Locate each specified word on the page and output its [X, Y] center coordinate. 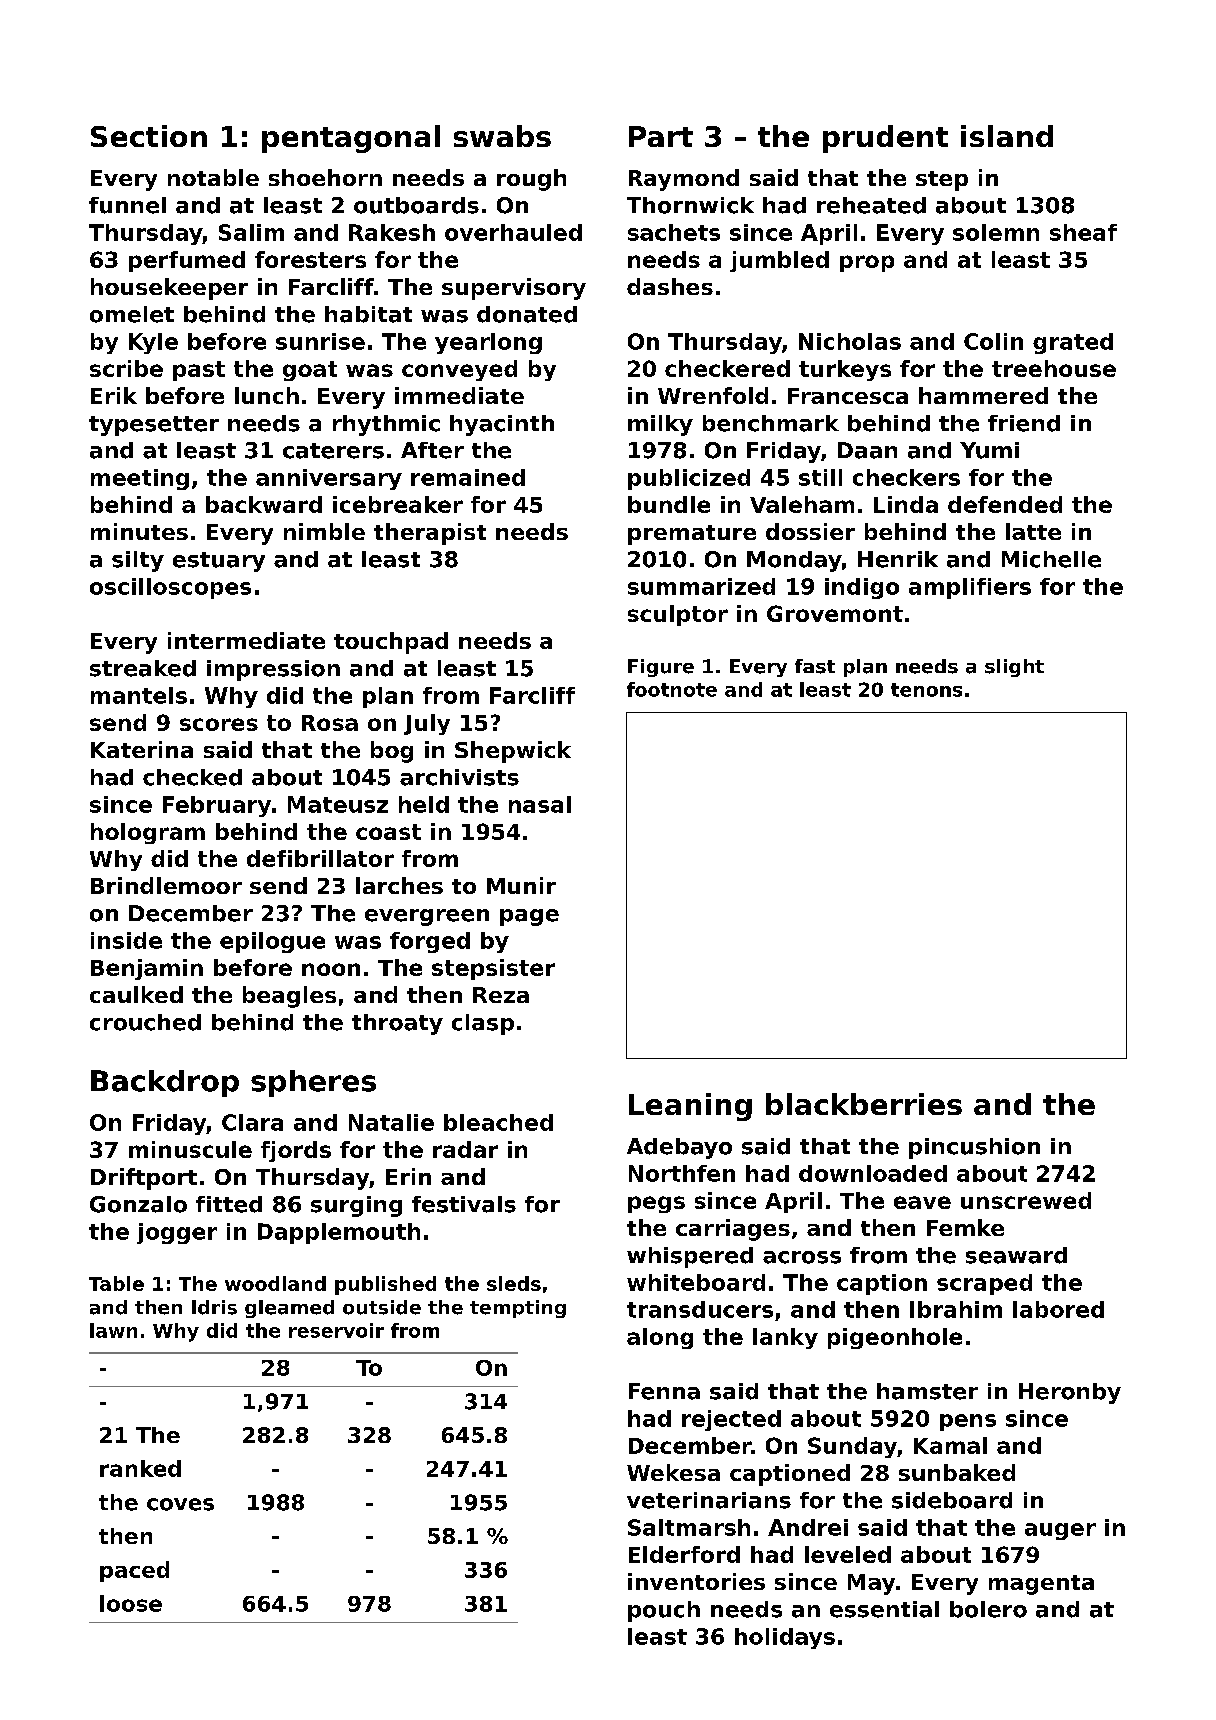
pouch [664, 1611]
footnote [672, 689]
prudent [885, 139]
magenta [1041, 1585]
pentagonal [351, 139]
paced [134, 1571]
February [217, 806]
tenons [926, 690]
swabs [502, 136]
